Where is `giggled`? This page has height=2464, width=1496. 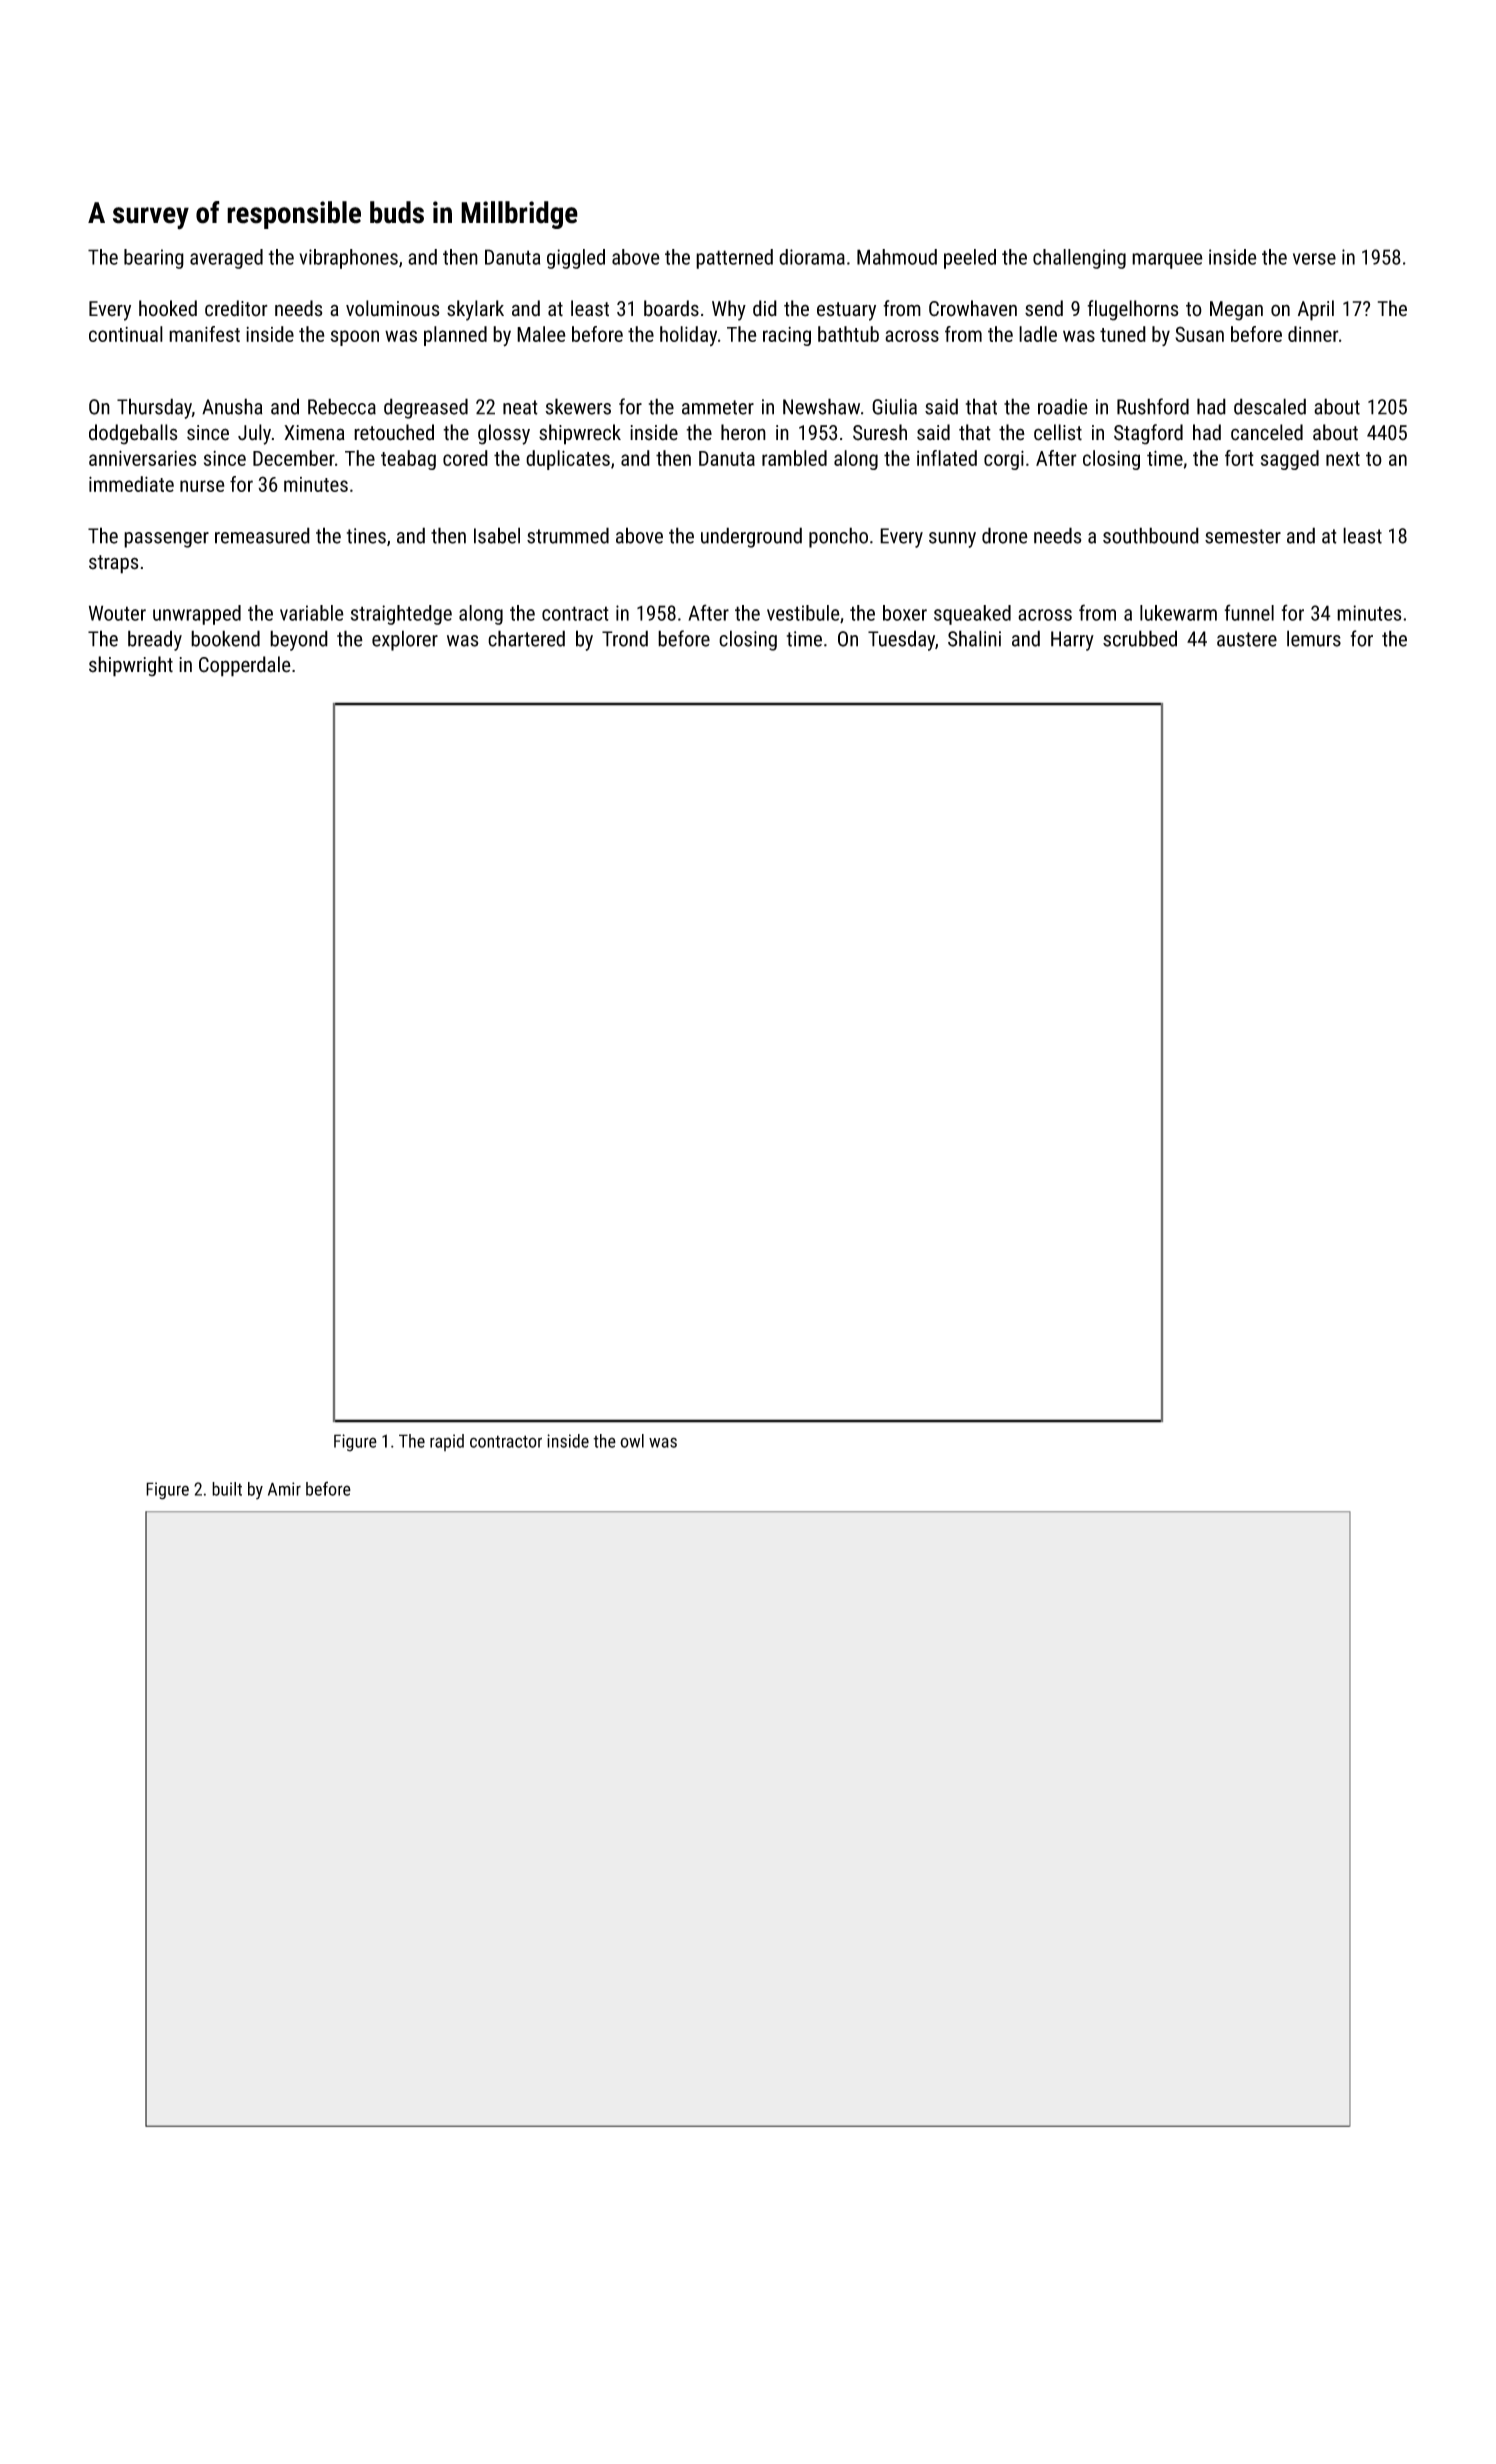
giggled is located at coordinates (576, 259).
